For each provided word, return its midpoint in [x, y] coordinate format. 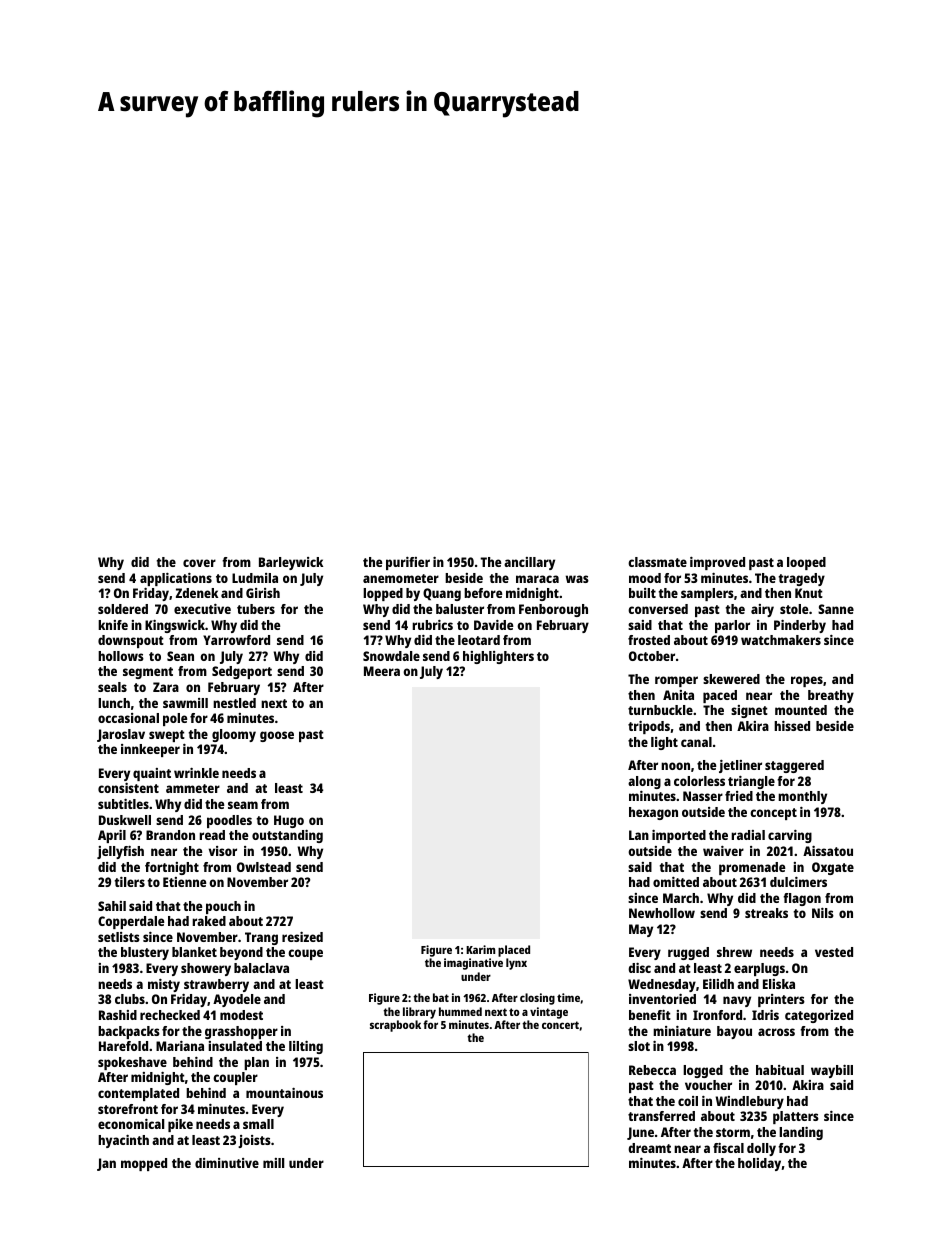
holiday [759, 1164]
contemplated [138, 1094]
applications [176, 579]
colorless [699, 781]
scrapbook [395, 1026]
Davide [494, 625]
